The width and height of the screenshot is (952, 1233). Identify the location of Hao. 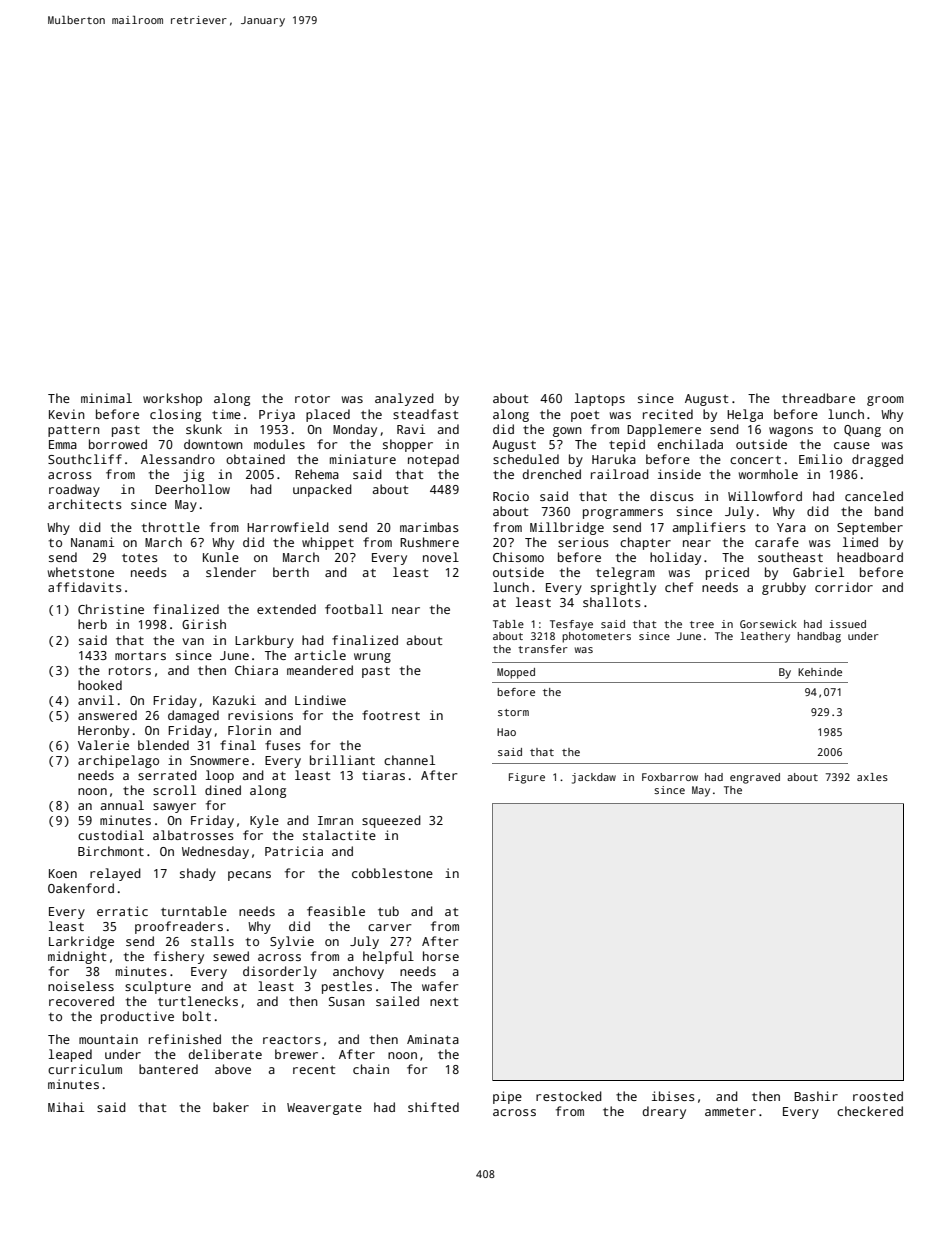
(506, 732).
